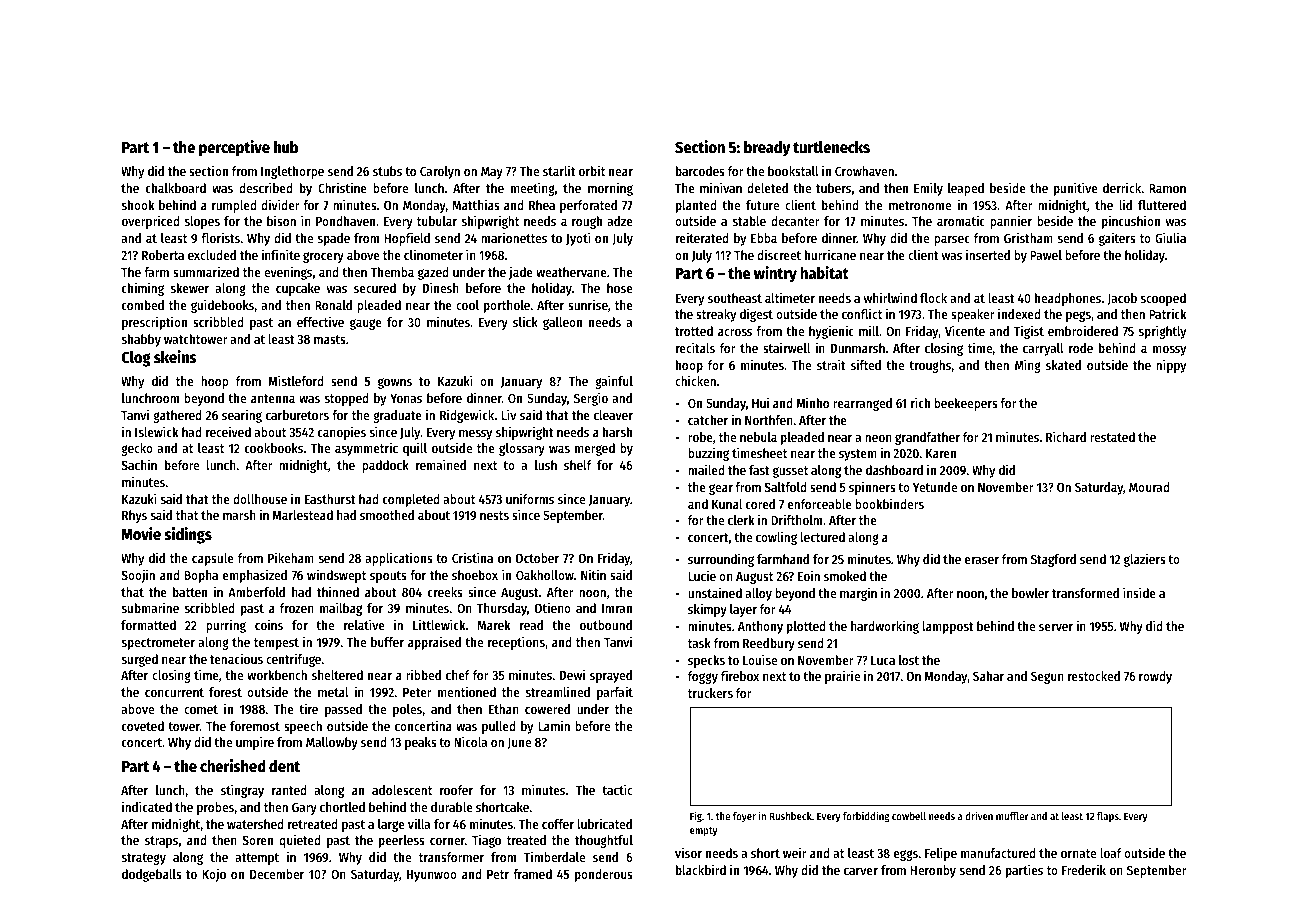  Describe the element at coordinates (988, 676) in the screenshot. I see `Sahar` at that location.
